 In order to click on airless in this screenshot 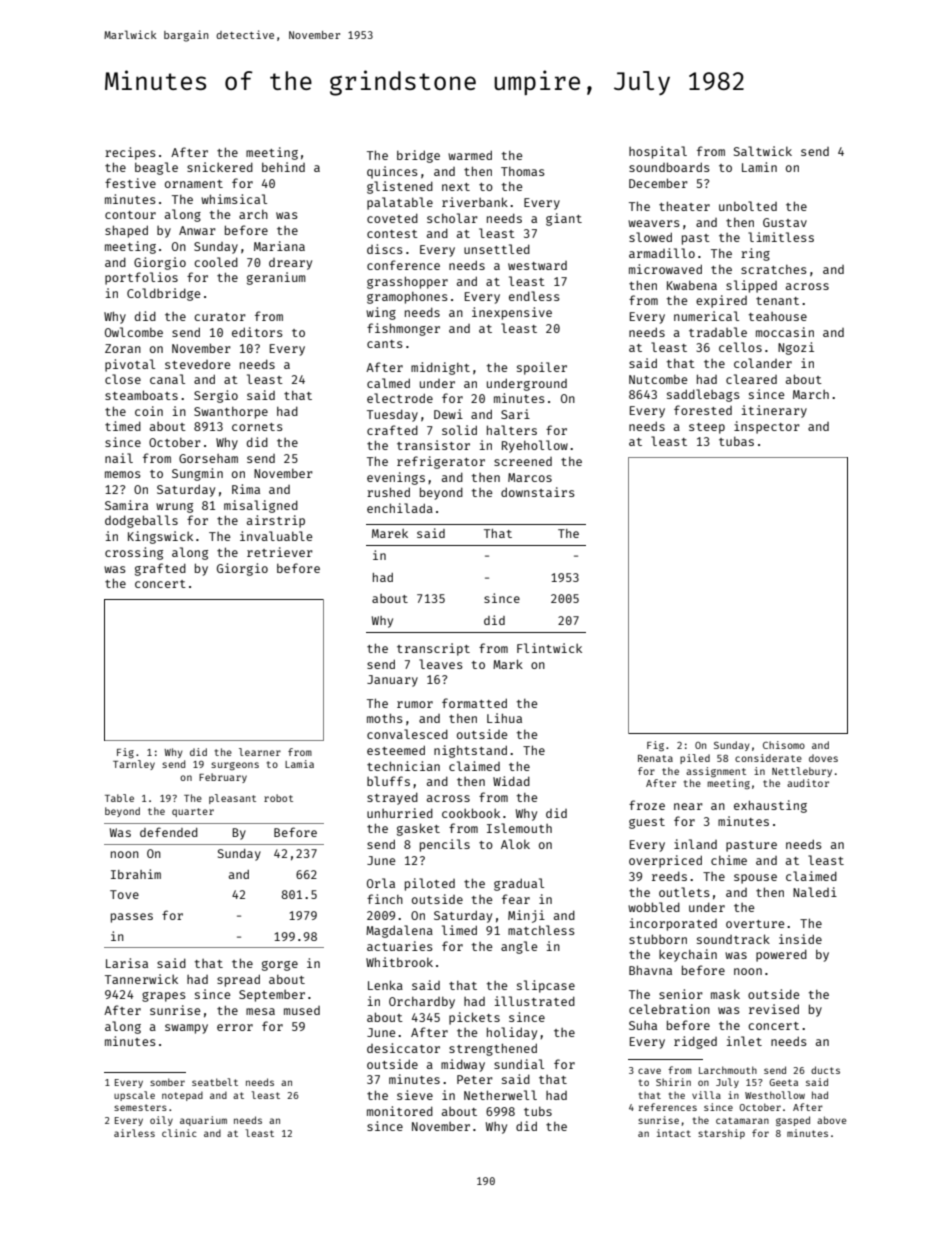, I will do `click(134, 1133)`.
